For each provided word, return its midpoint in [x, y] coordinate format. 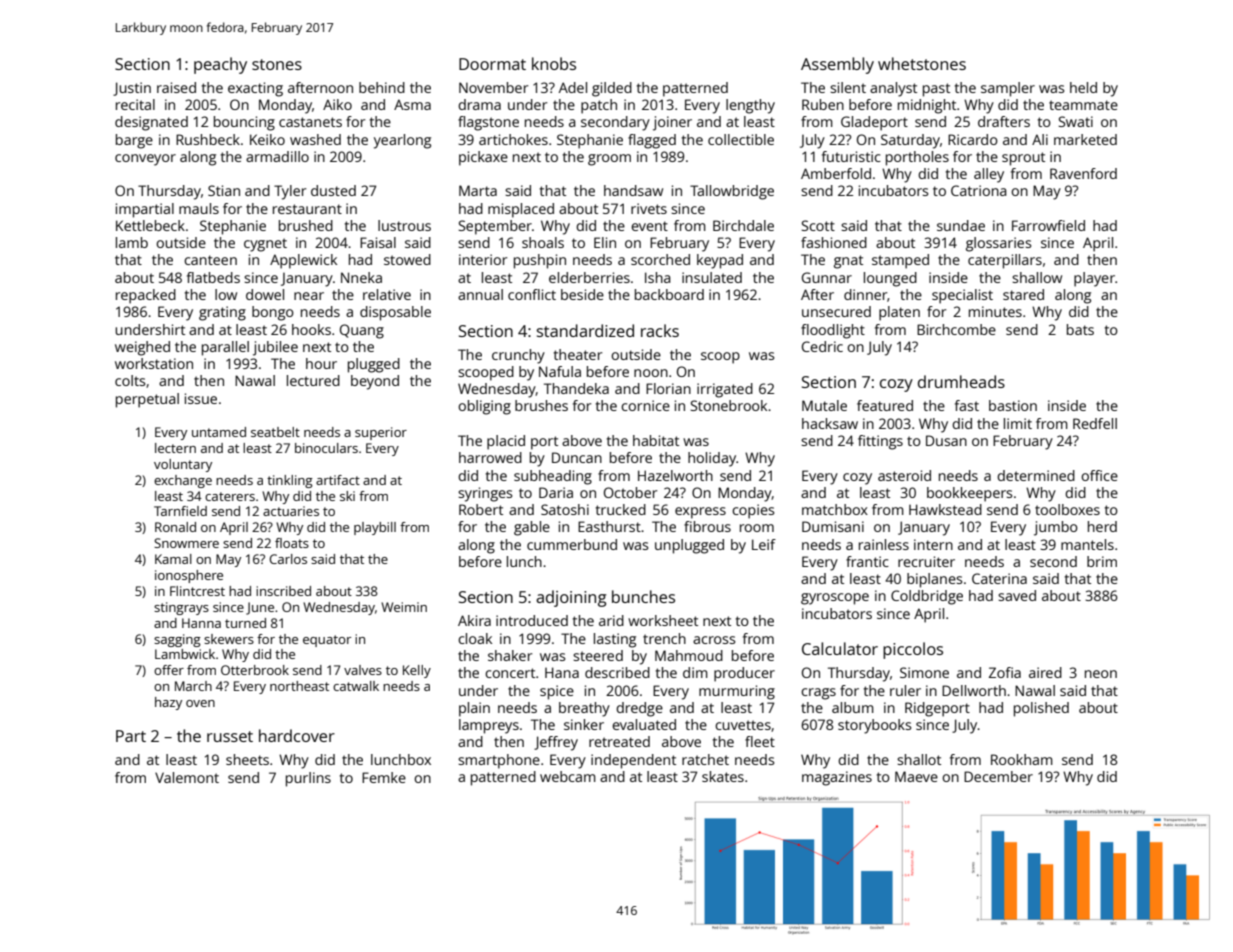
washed [315, 139]
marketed [1085, 139]
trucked [621, 509]
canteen [210, 260]
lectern [175, 448]
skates [723, 776]
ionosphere [189, 576]
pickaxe [483, 158]
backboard [669, 294]
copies [753, 511]
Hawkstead [945, 509]
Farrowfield [1048, 225]
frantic [867, 561]
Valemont [187, 777]
